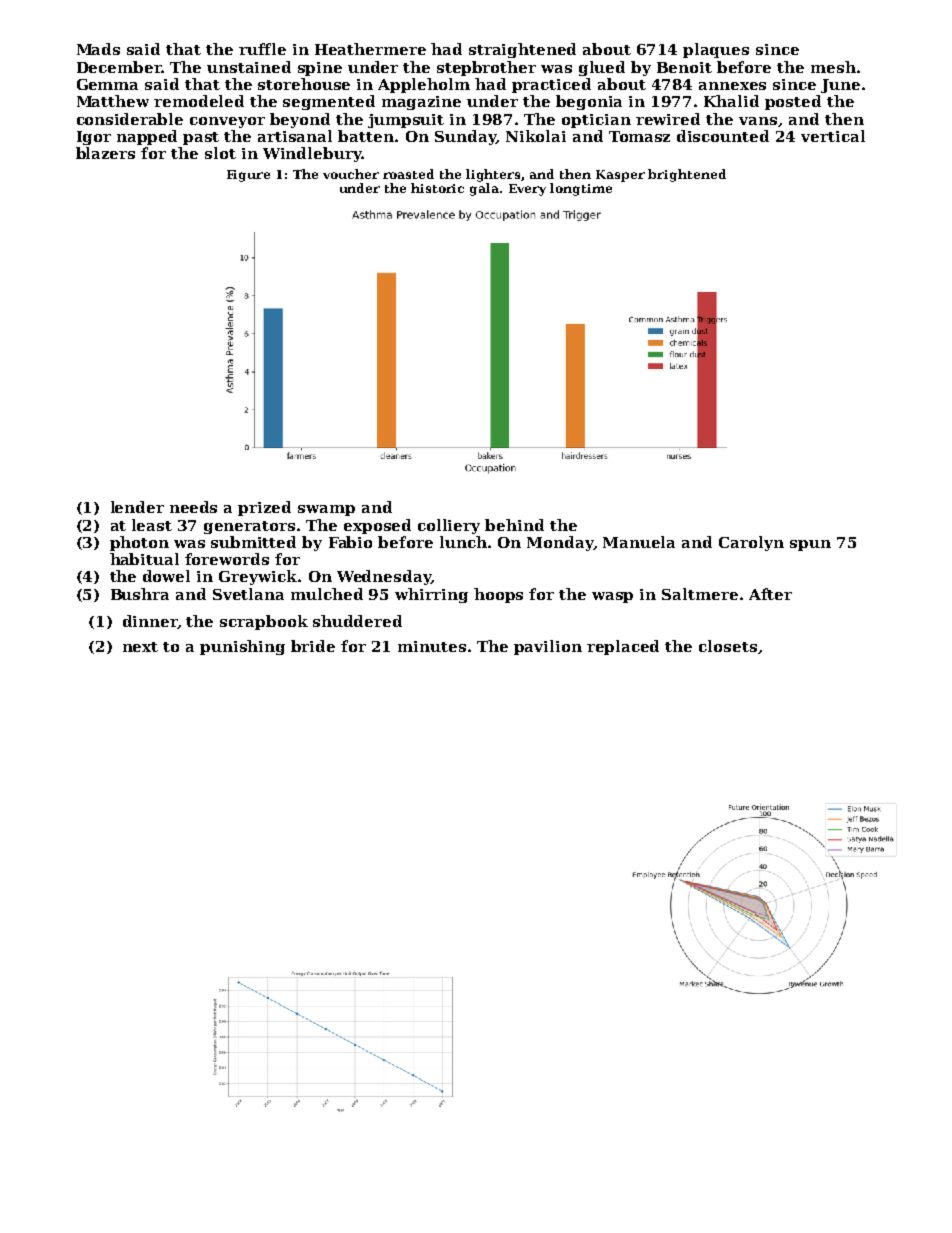  I want to click on voucher, so click(351, 174).
